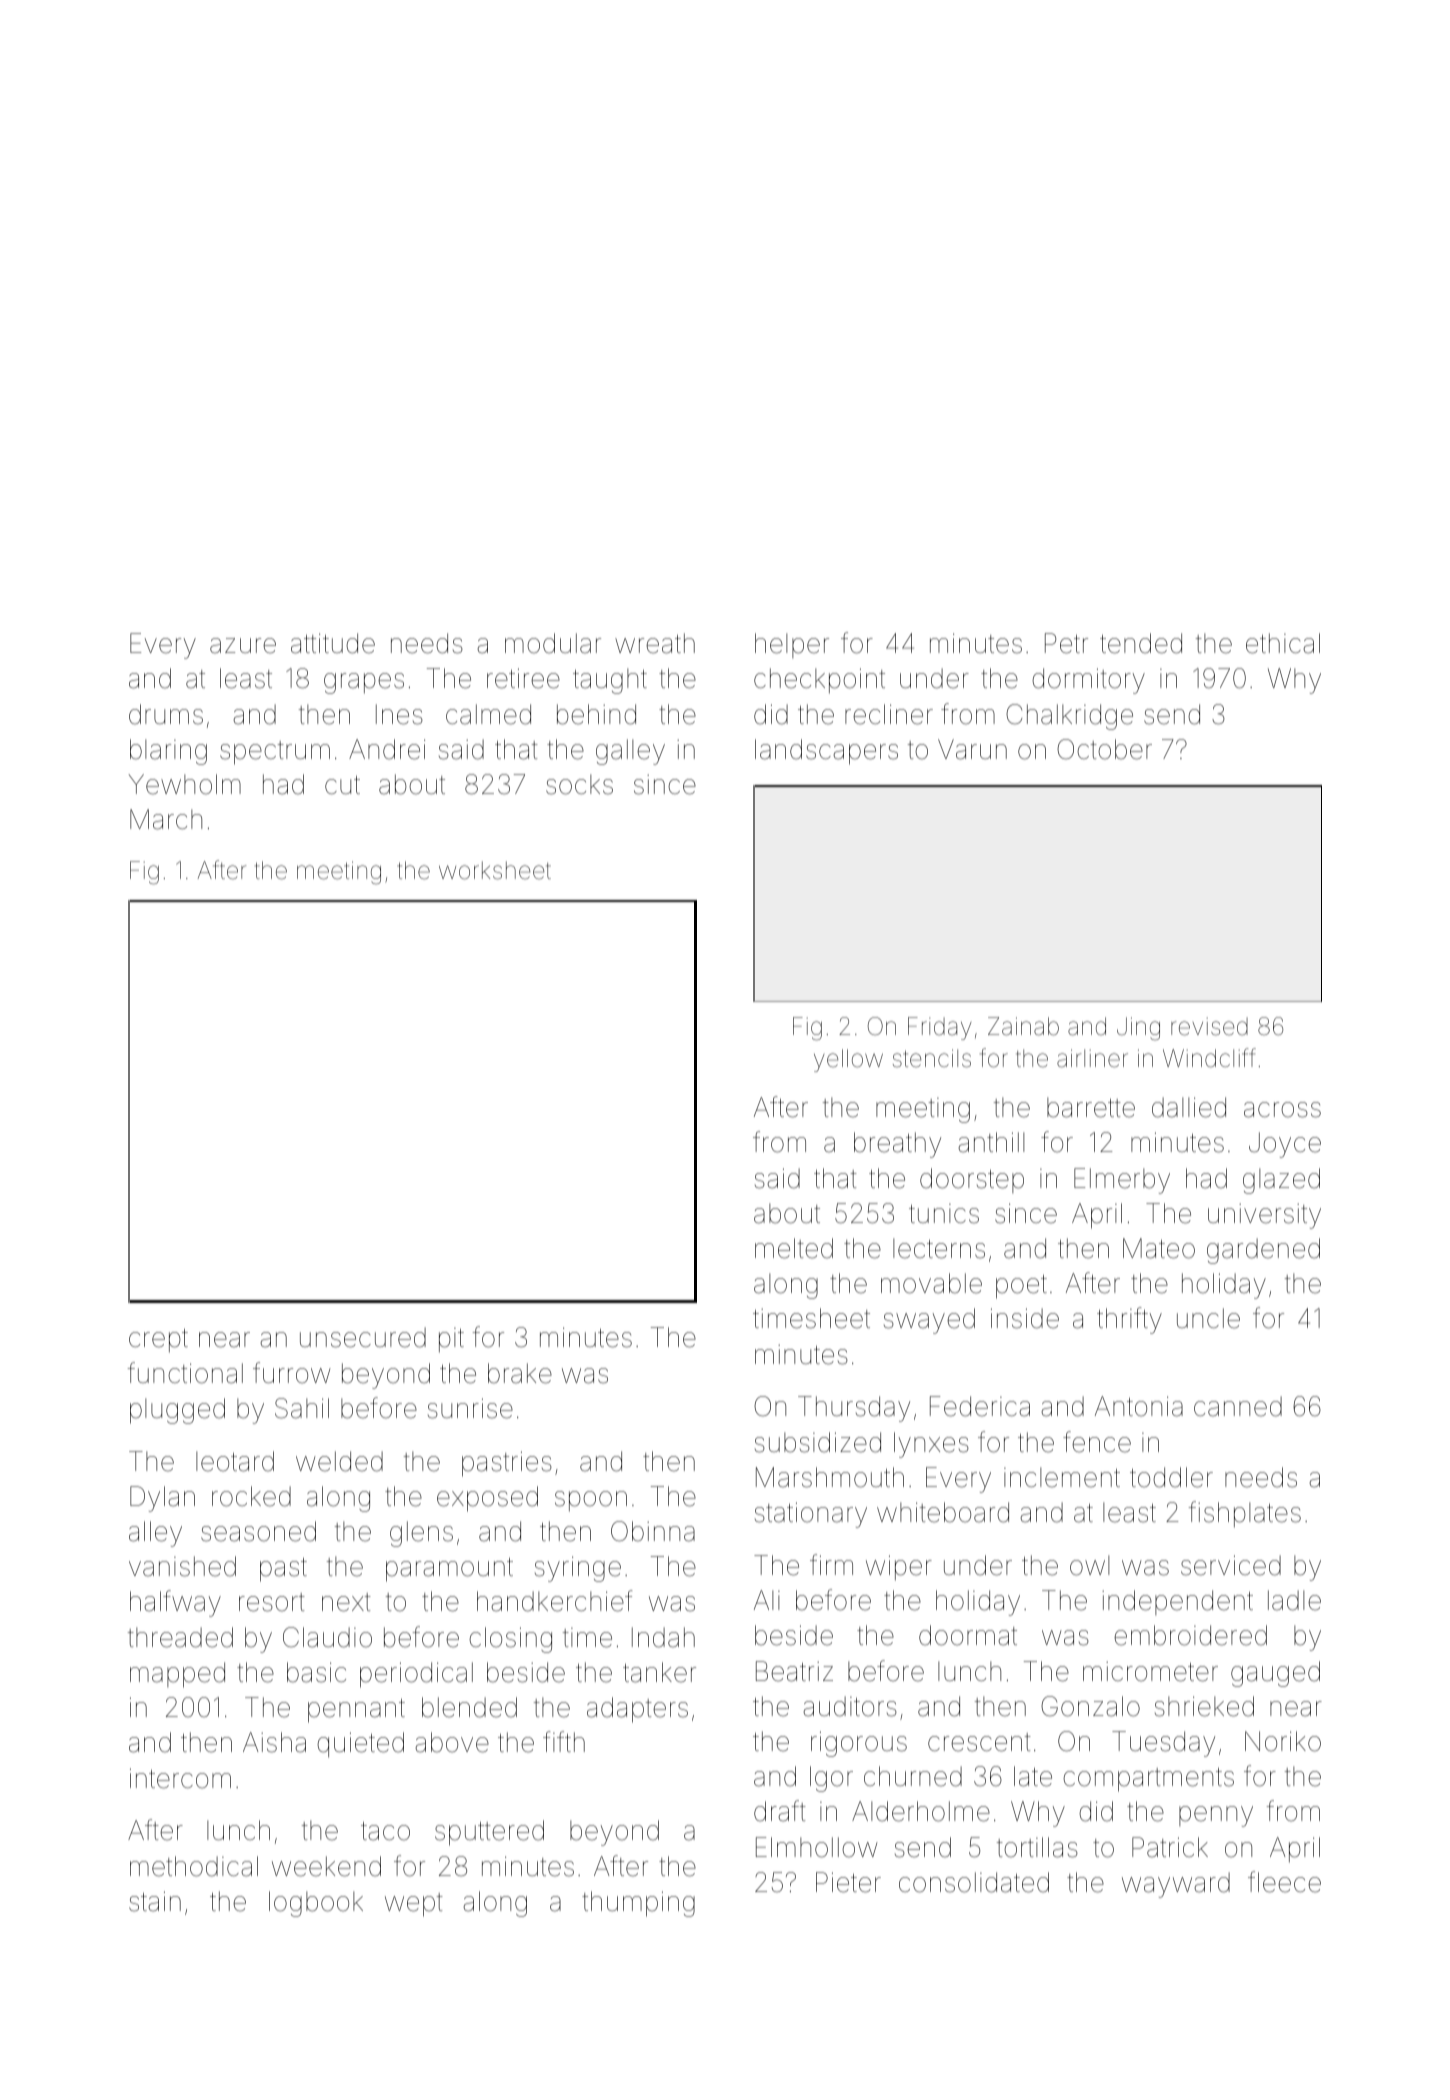 The width and height of the screenshot is (1450, 2100). Describe the element at coordinates (342, 785) in the screenshot. I see `cut` at that location.
